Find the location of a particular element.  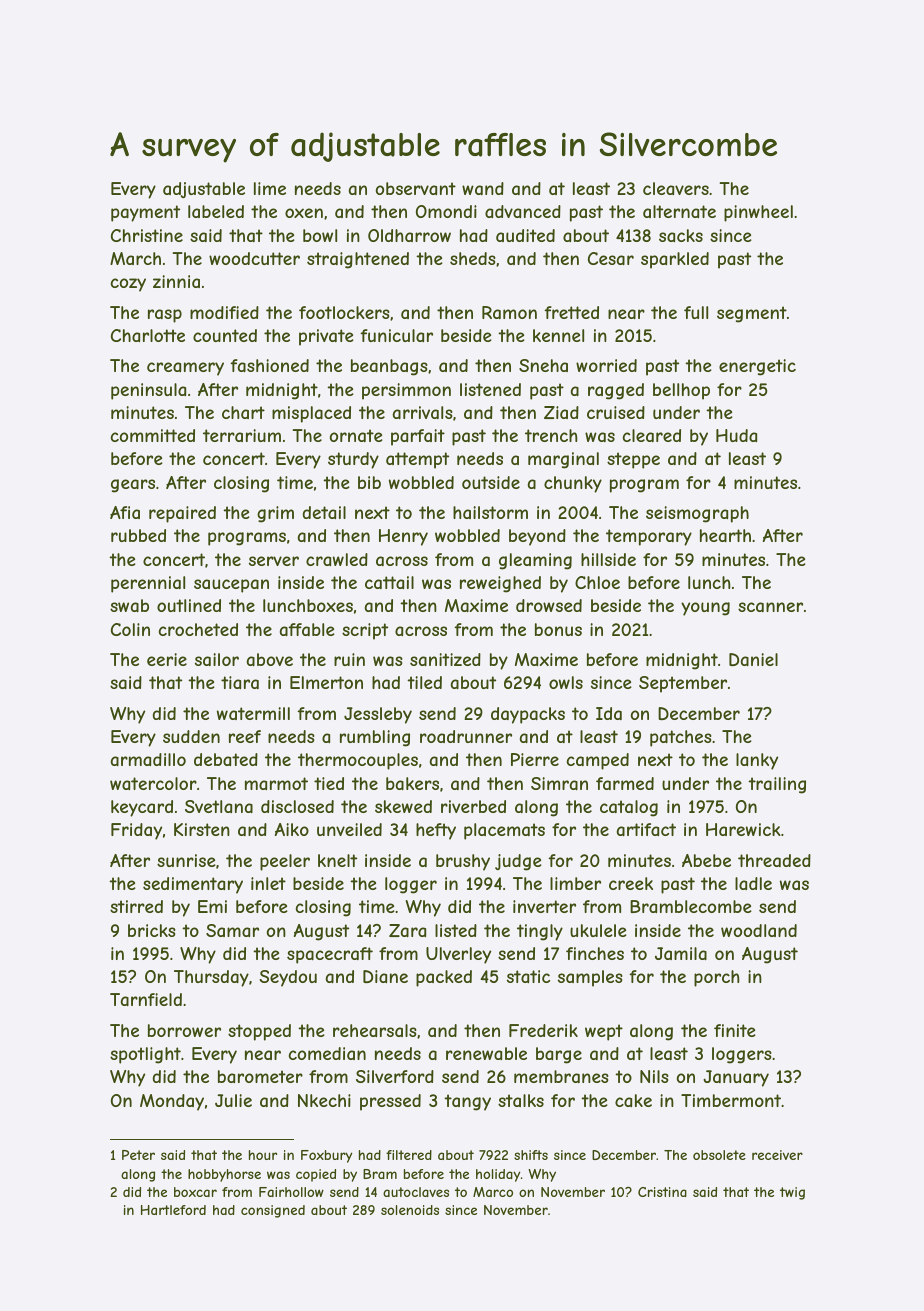

Nkechi is located at coordinates (324, 1100).
